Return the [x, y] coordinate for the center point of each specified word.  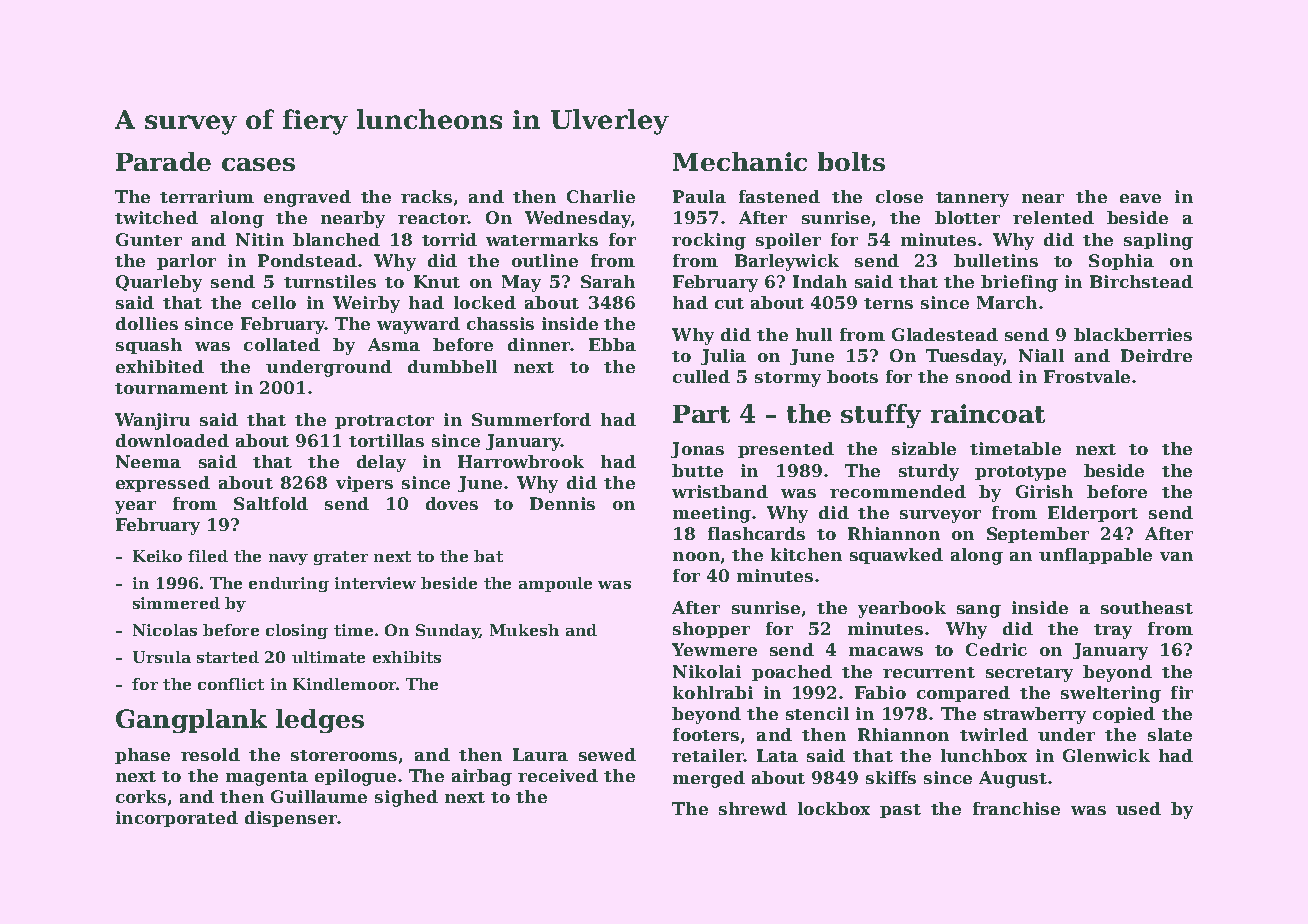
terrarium [207, 196]
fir [1182, 692]
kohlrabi [713, 692]
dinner [539, 344]
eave [1140, 198]
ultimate [328, 657]
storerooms [344, 755]
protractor [384, 422]
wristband [720, 491]
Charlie [601, 196]
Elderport [1093, 514]
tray [1113, 631]
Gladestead [945, 334]
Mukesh [524, 630]
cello [274, 302]
